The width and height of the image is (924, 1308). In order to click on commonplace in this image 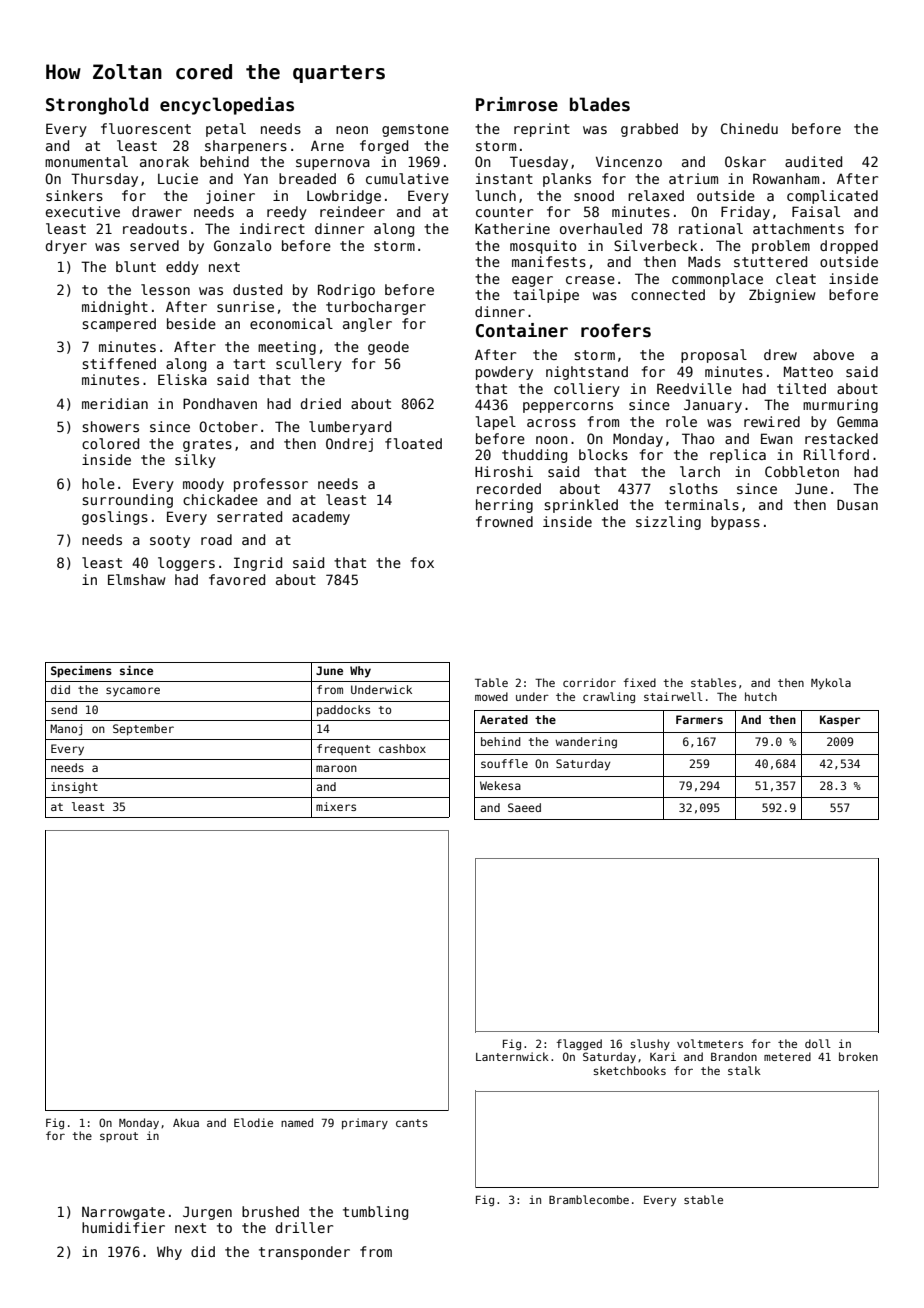, I will do `click(717, 280)`.
